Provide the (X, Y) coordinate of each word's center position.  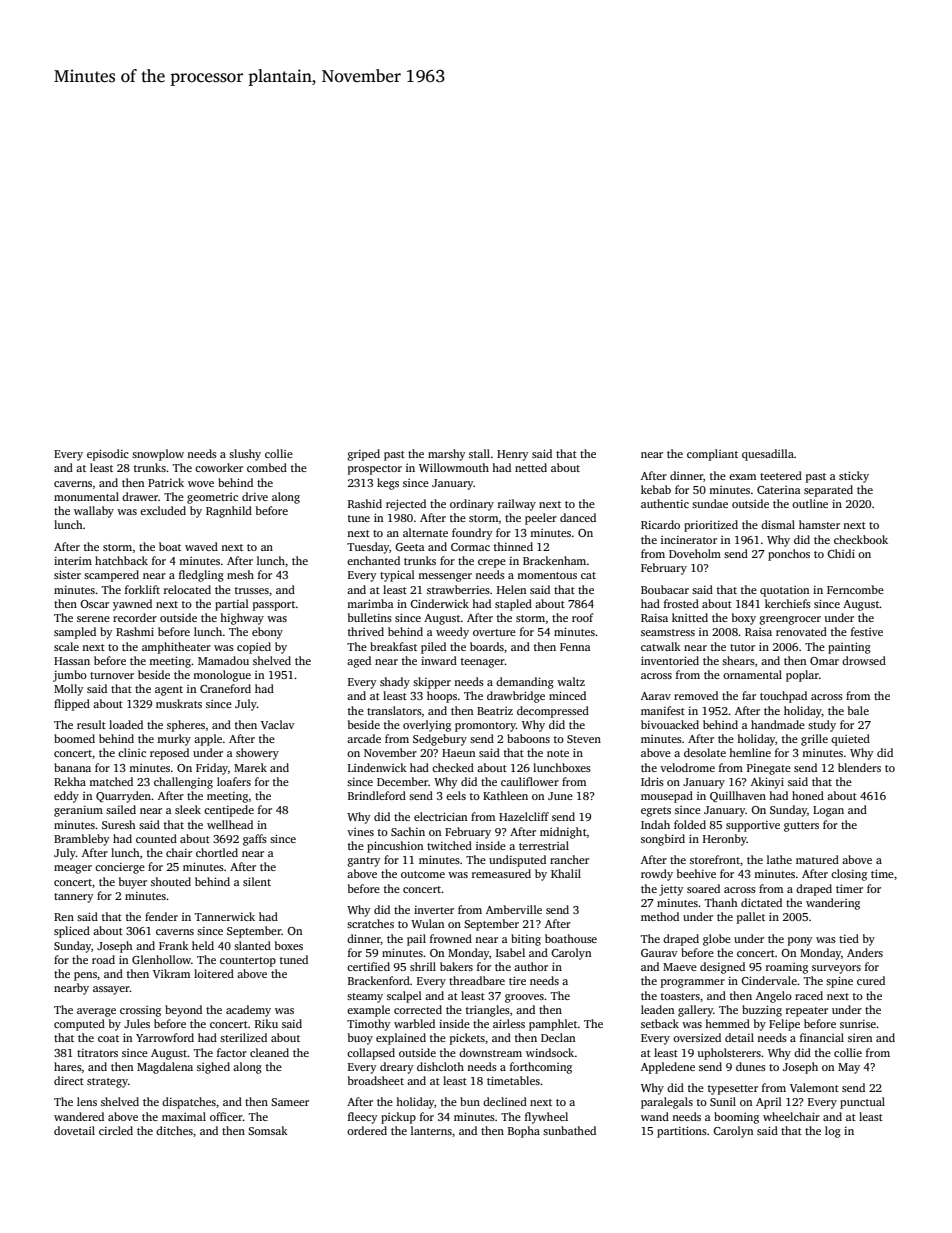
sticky (854, 477)
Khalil (566, 873)
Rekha (70, 781)
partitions (682, 1132)
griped (364, 455)
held (203, 945)
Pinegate (769, 769)
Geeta (410, 547)
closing (849, 875)
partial (232, 605)
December (402, 781)
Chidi (841, 553)
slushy (245, 455)
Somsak (268, 1130)
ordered (367, 1130)
